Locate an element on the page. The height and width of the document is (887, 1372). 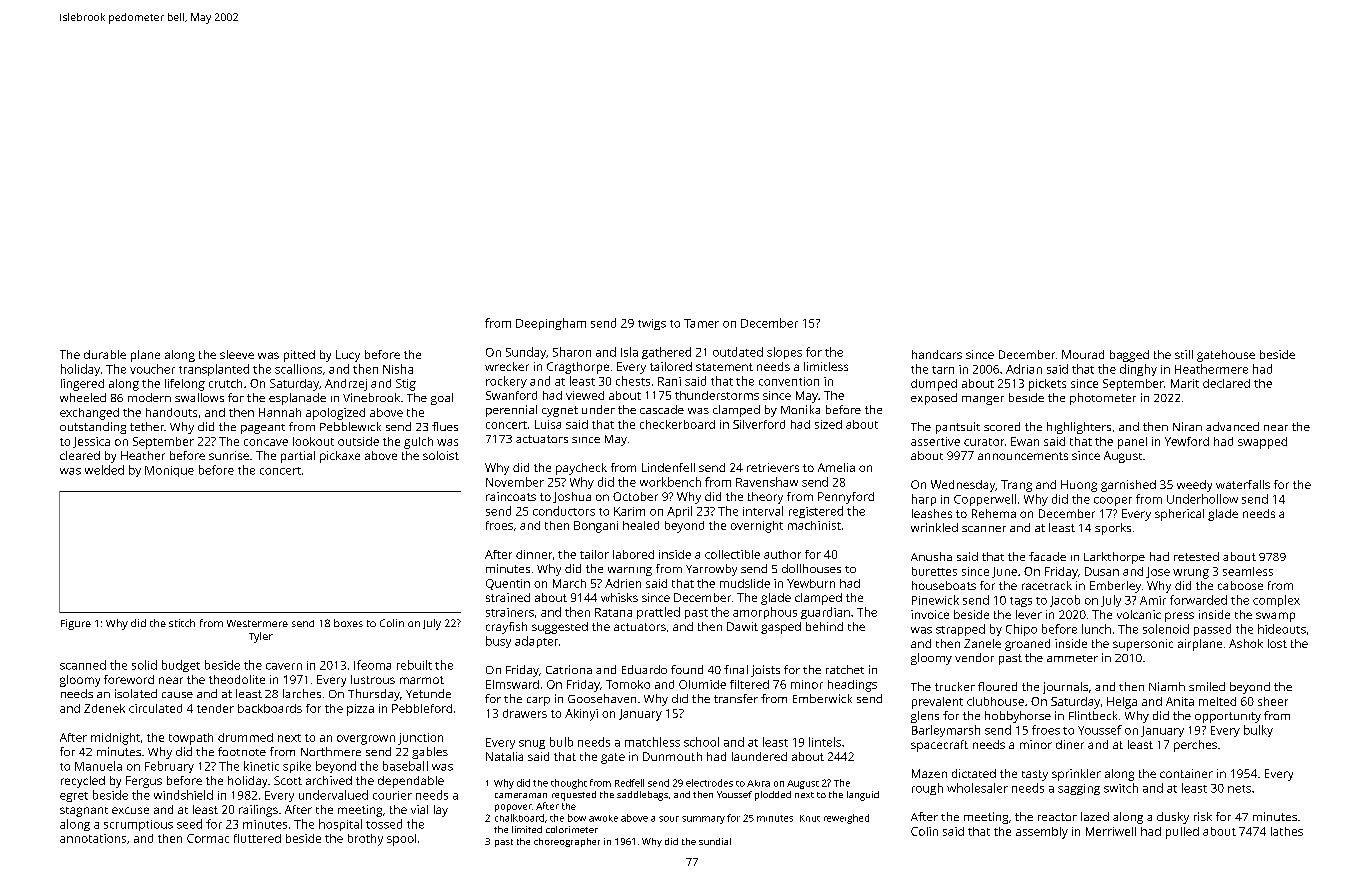
lathes is located at coordinates (1287, 831).
